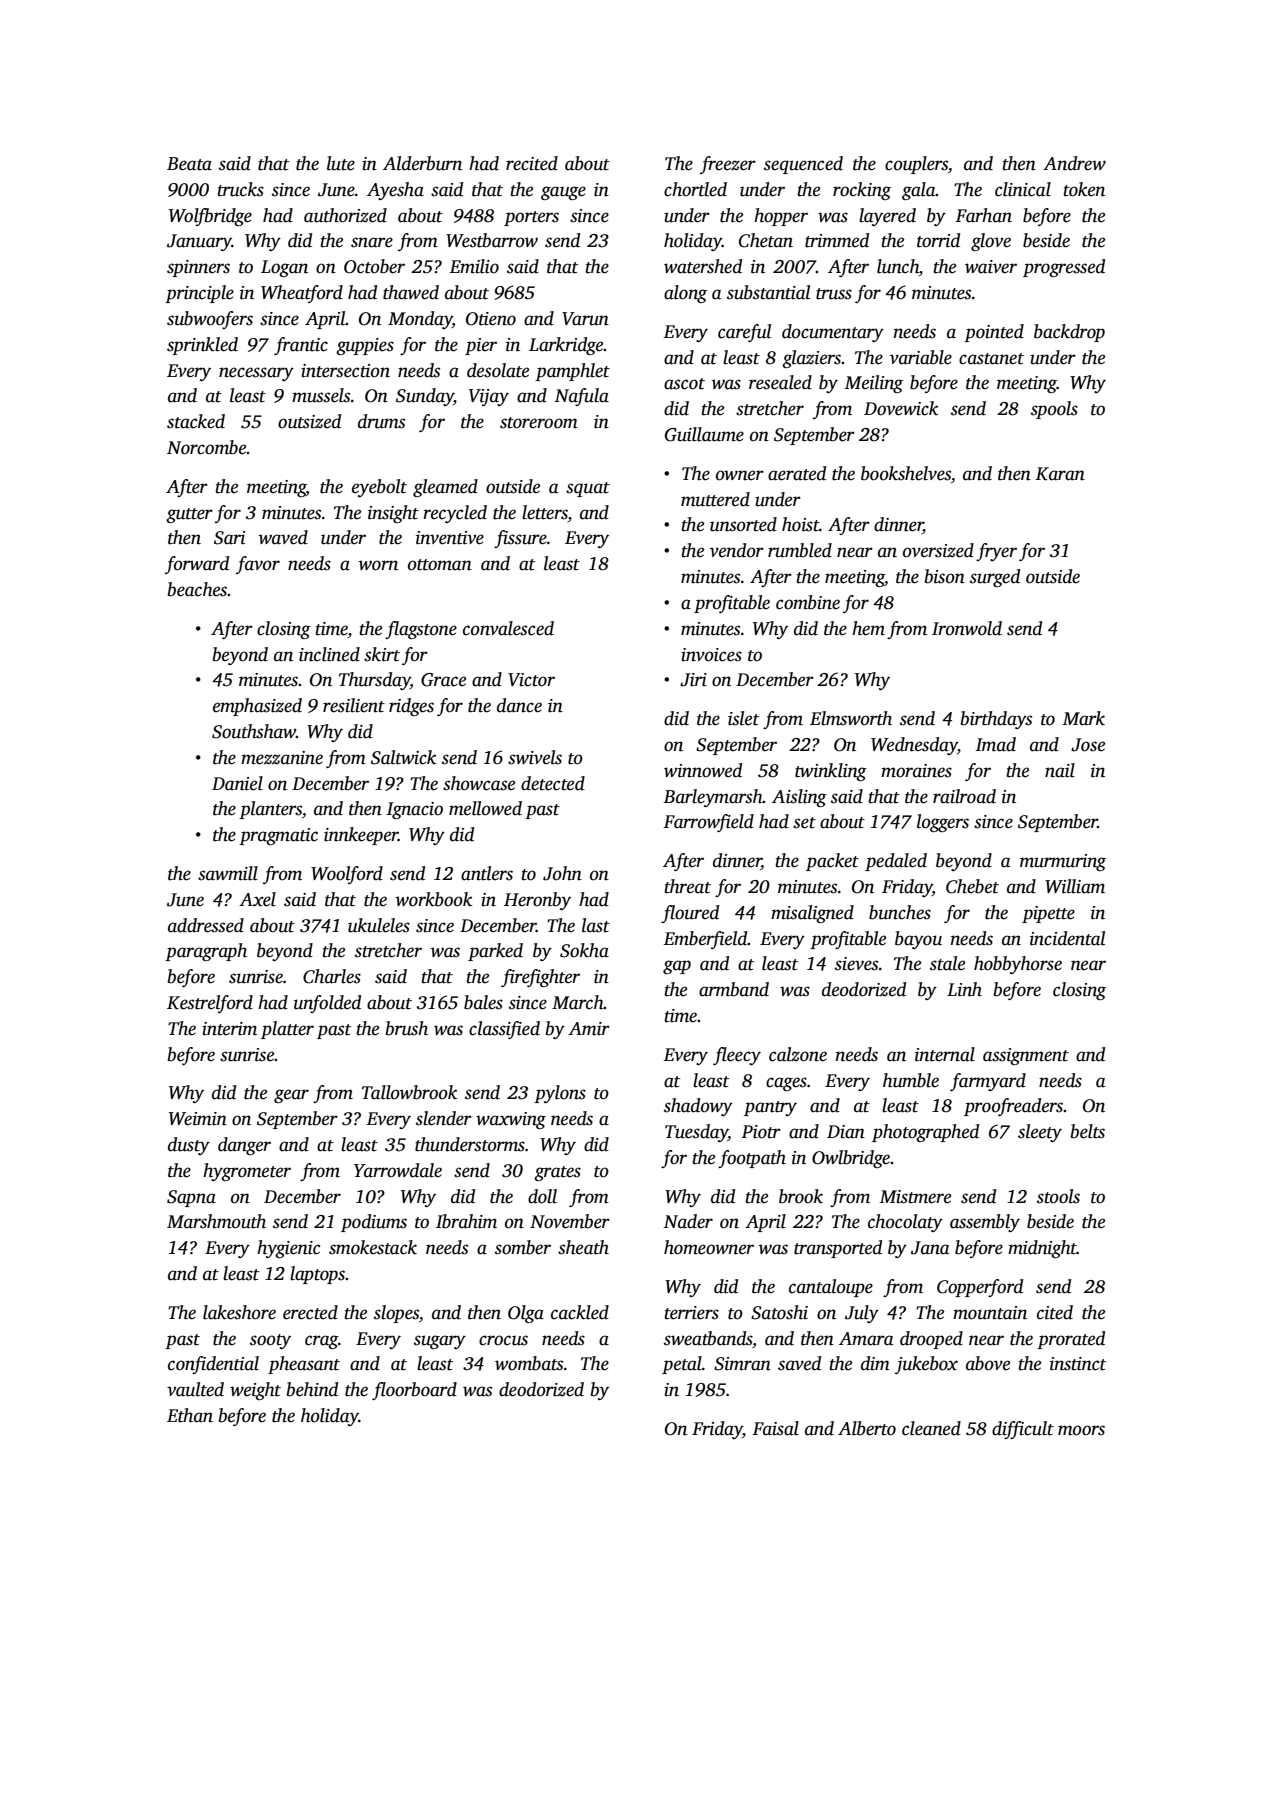 The image size is (1273, 1800). What do you see at coordinates (190, 1415) in the image?
I see `Ethan` at bounding box center [190, 1415].
